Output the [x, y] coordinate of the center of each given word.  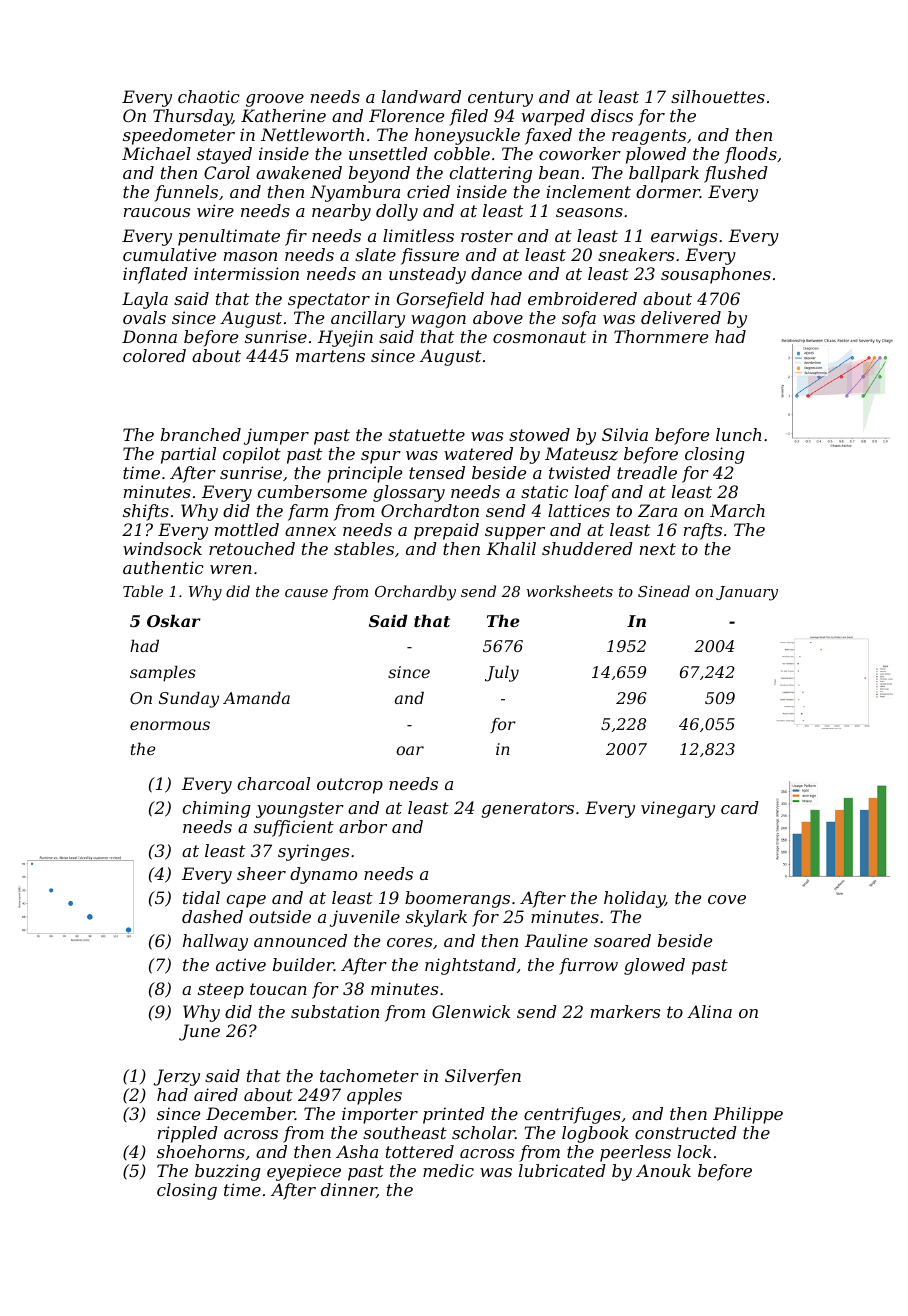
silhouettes [718, 96]
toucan [278, 989]
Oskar [174, 620]
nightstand [470, 966]
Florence [406, 115]
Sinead [664, 591]
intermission [246, 273]
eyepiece [304, 1172]
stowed [539, 434]
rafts [703, 531]
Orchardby [415, 593]
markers [625, 1011]
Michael [156, 153]
